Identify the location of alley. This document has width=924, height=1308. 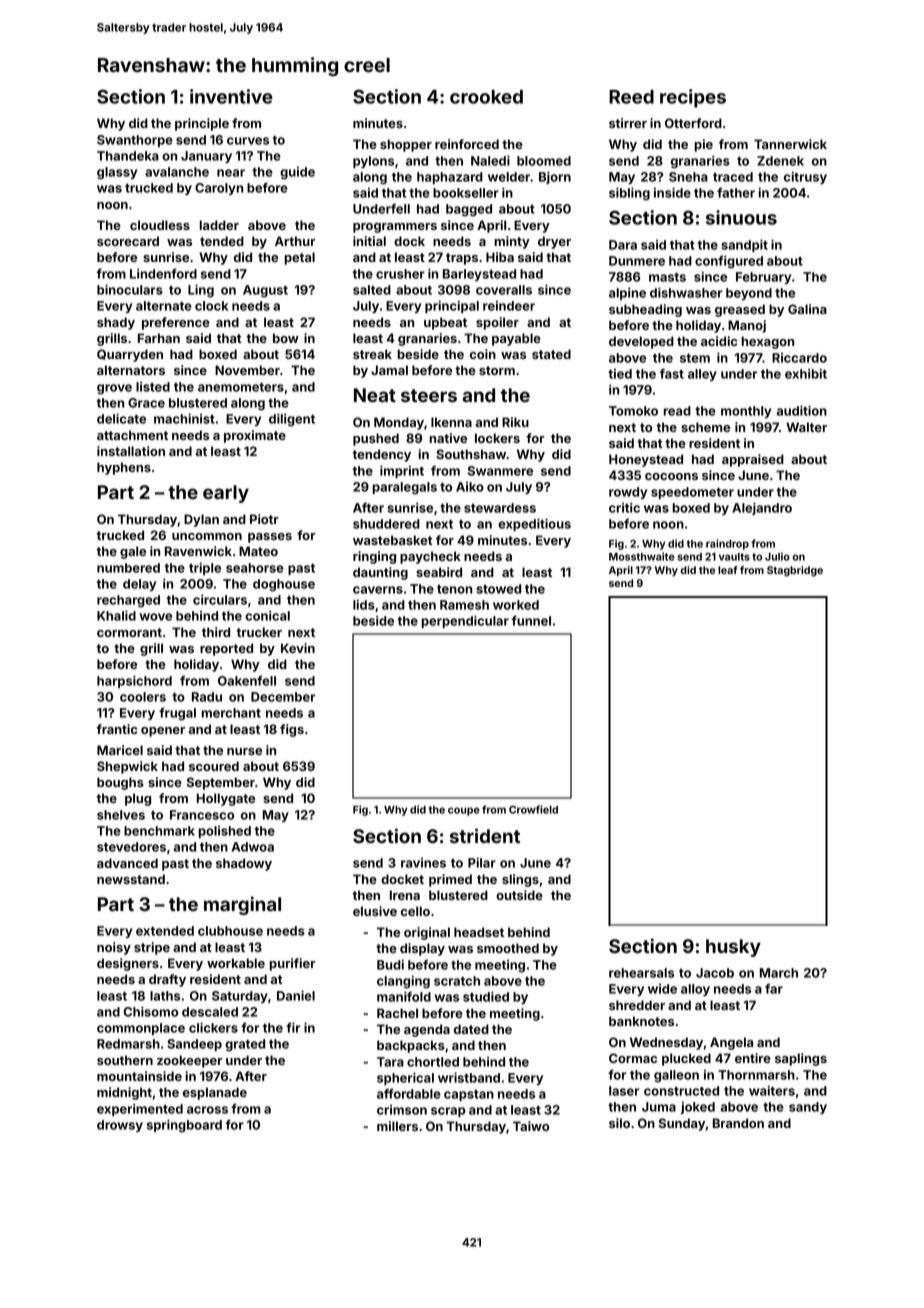
(702, 375).
